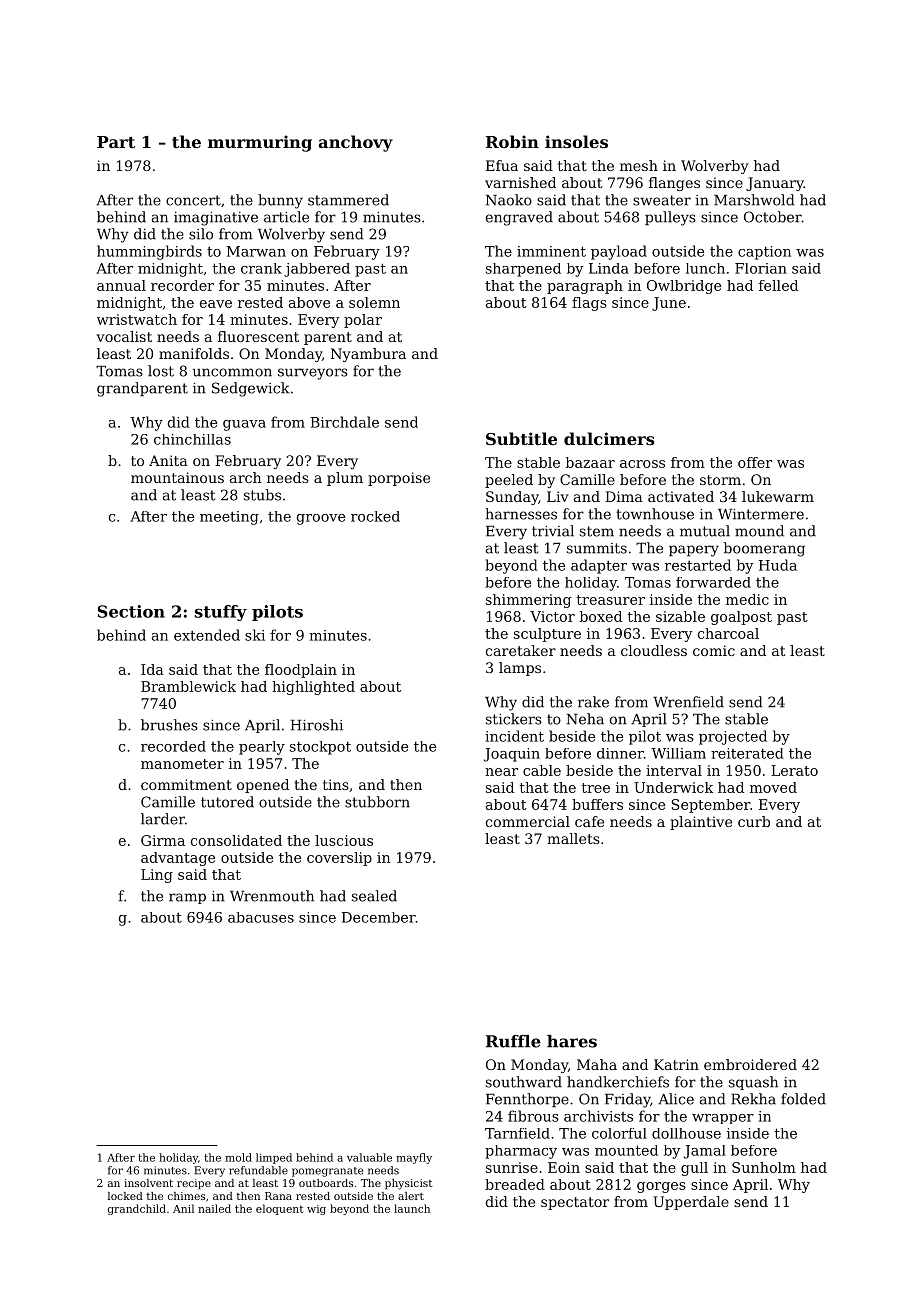 Image resolution: width=924 pixels, height=1314 pixels. I want to click on rocked, so click(375, 516).
